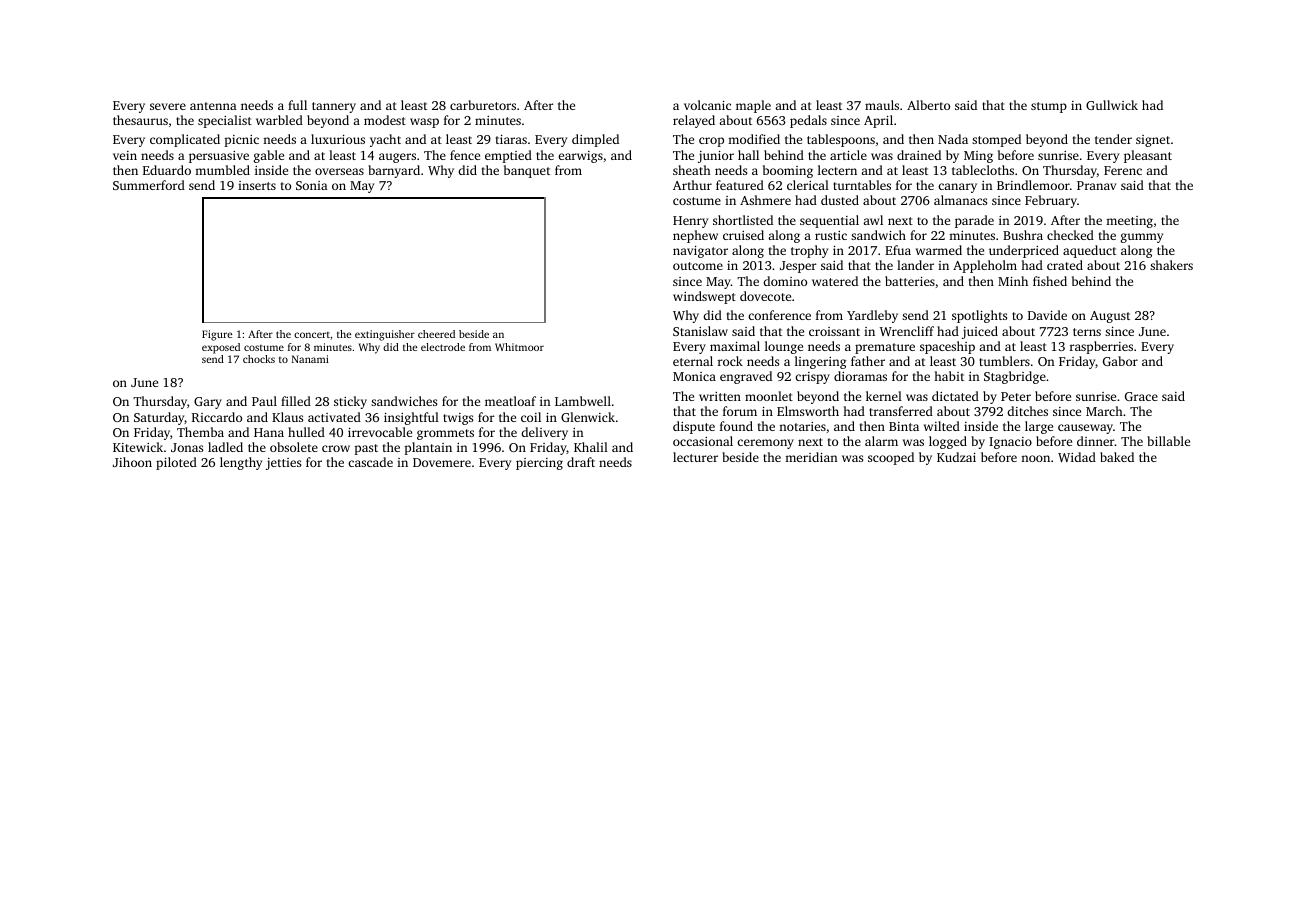  Describe the element at coordinates (519, 347) in the image. I see `Whitmoor` at that location.
